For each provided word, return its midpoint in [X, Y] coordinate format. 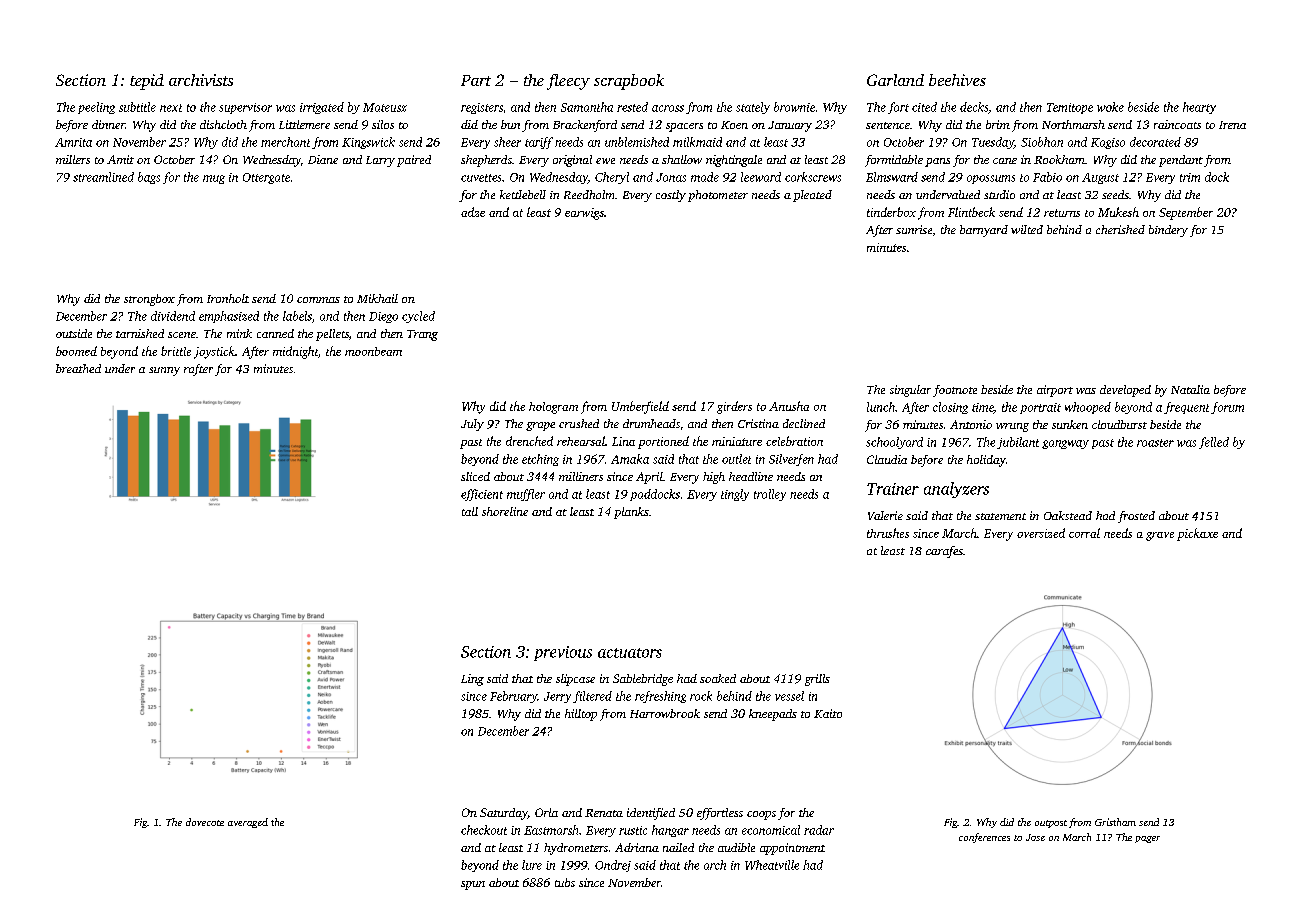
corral [1084, 533]
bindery [1168, 231]
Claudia [887, 459]
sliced [475, 476]
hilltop [581, 715]
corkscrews [813, 177]
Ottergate [266, 178]
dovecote [205, 822]
